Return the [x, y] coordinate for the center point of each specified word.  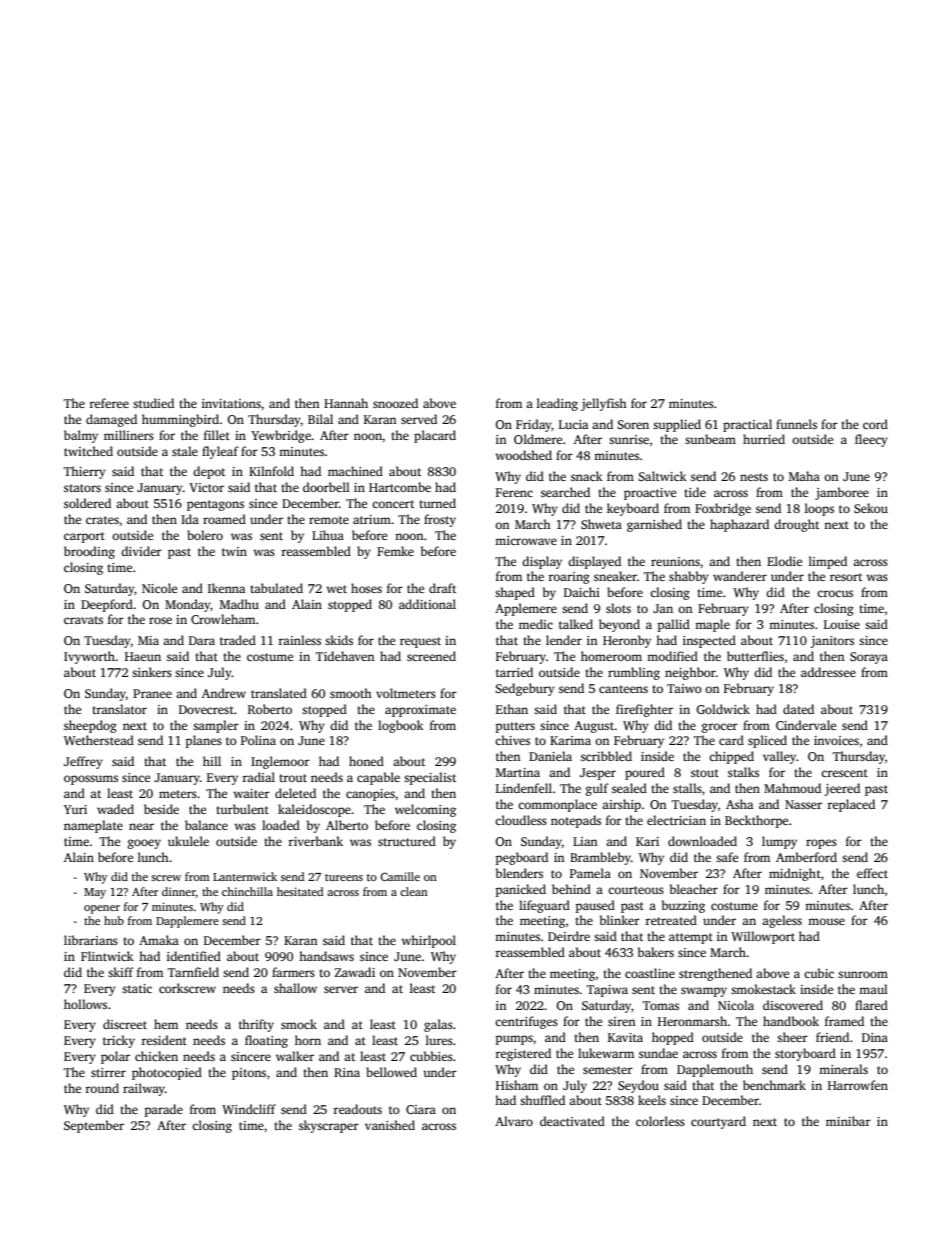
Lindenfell [524, 788]
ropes [821, 844]
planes [203, 741]
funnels [796, 424]
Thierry [85, 472]
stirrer [108, 1072]
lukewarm [606, 1053]
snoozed [395, 403]
